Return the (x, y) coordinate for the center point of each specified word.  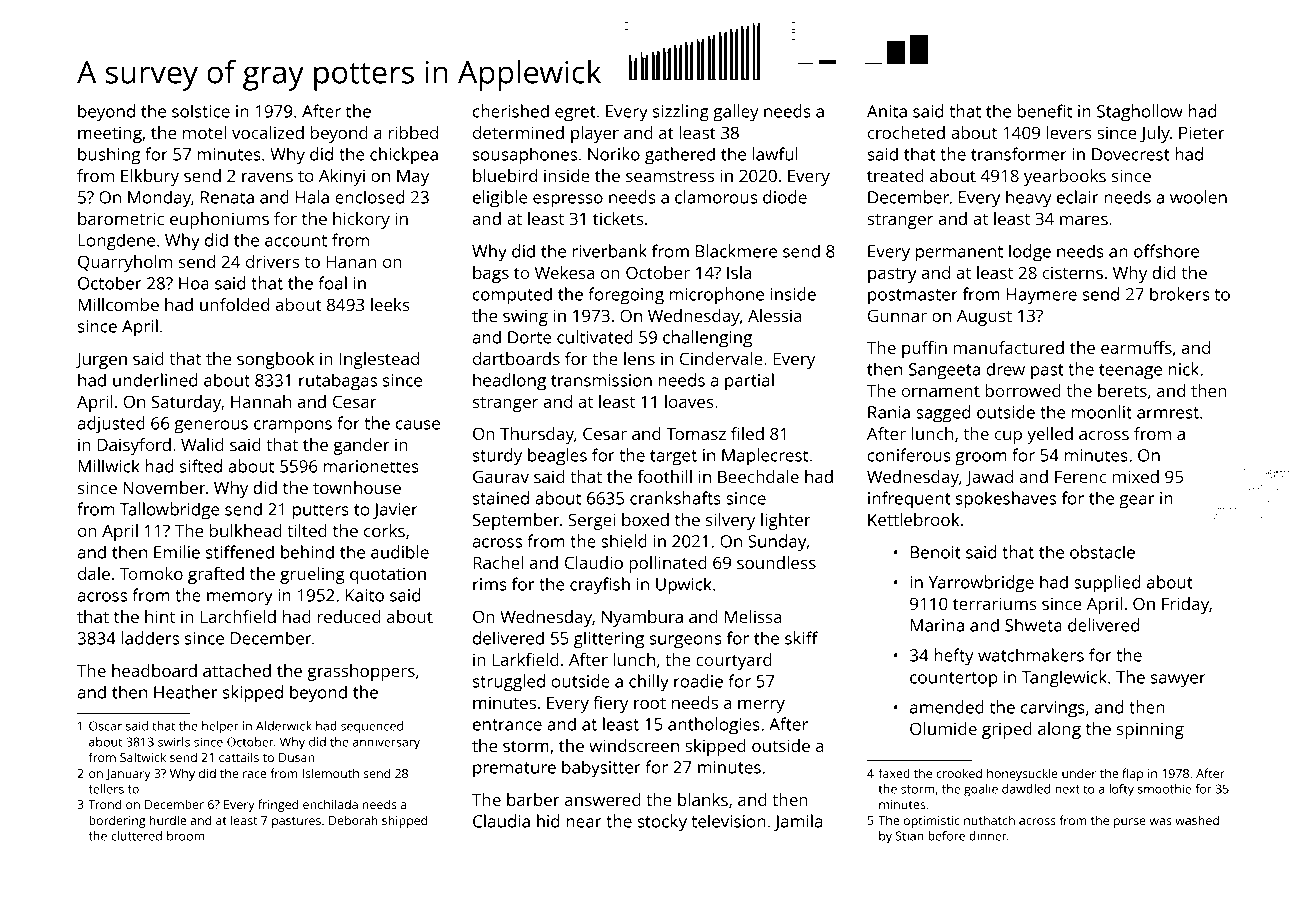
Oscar (105, 726)
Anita (887, 111)
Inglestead (379, 360)
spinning (1150, 730)
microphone (717, 296)
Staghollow (1140, 113)
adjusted (111, 425)
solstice (201, 111)
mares (1084, 220)
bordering (117, 821)
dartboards (516, 358)
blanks (703, 799)
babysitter (601, 769)
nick (1184, 369)
